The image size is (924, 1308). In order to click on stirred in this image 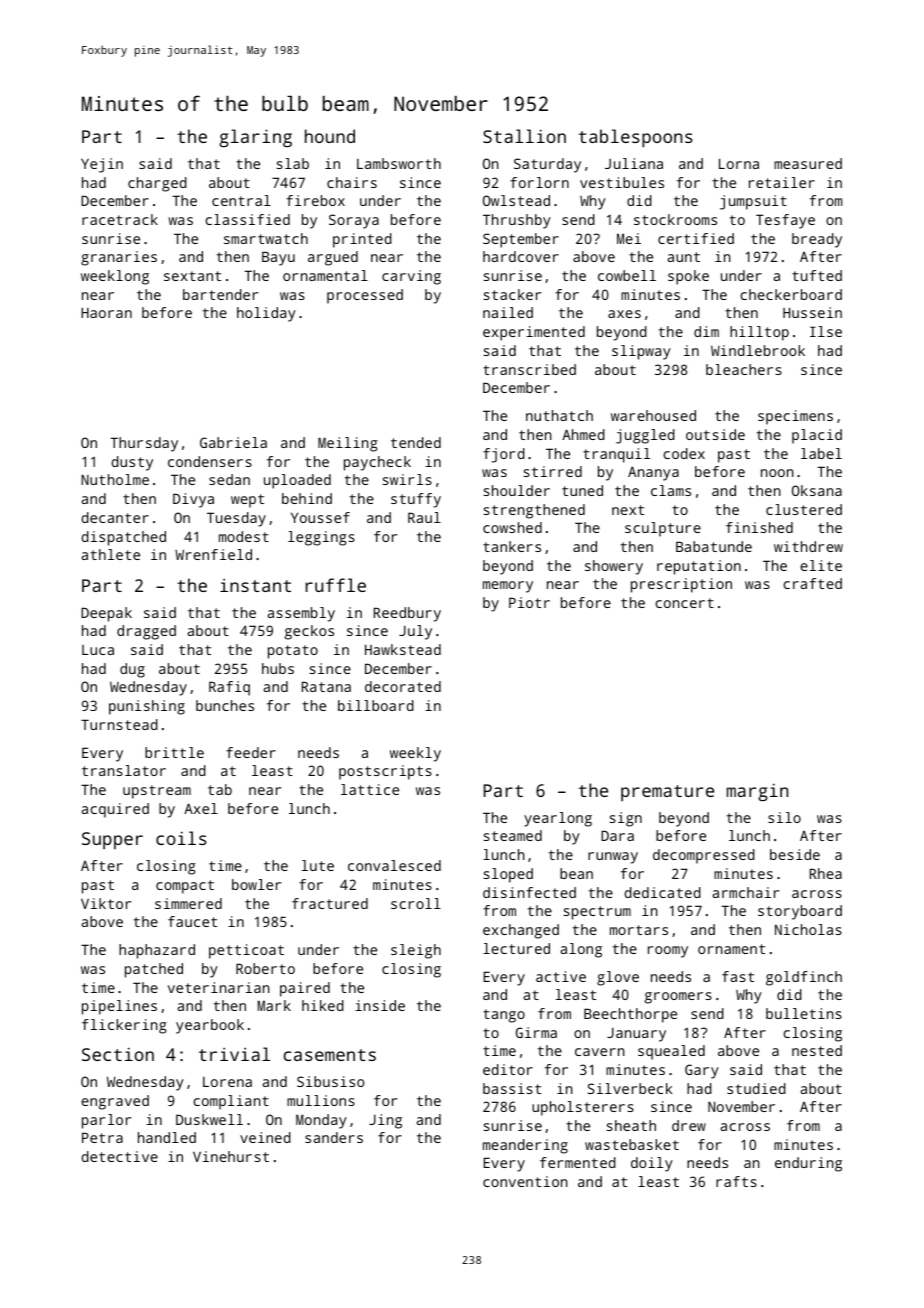, I will do `click(553, 471)`.
